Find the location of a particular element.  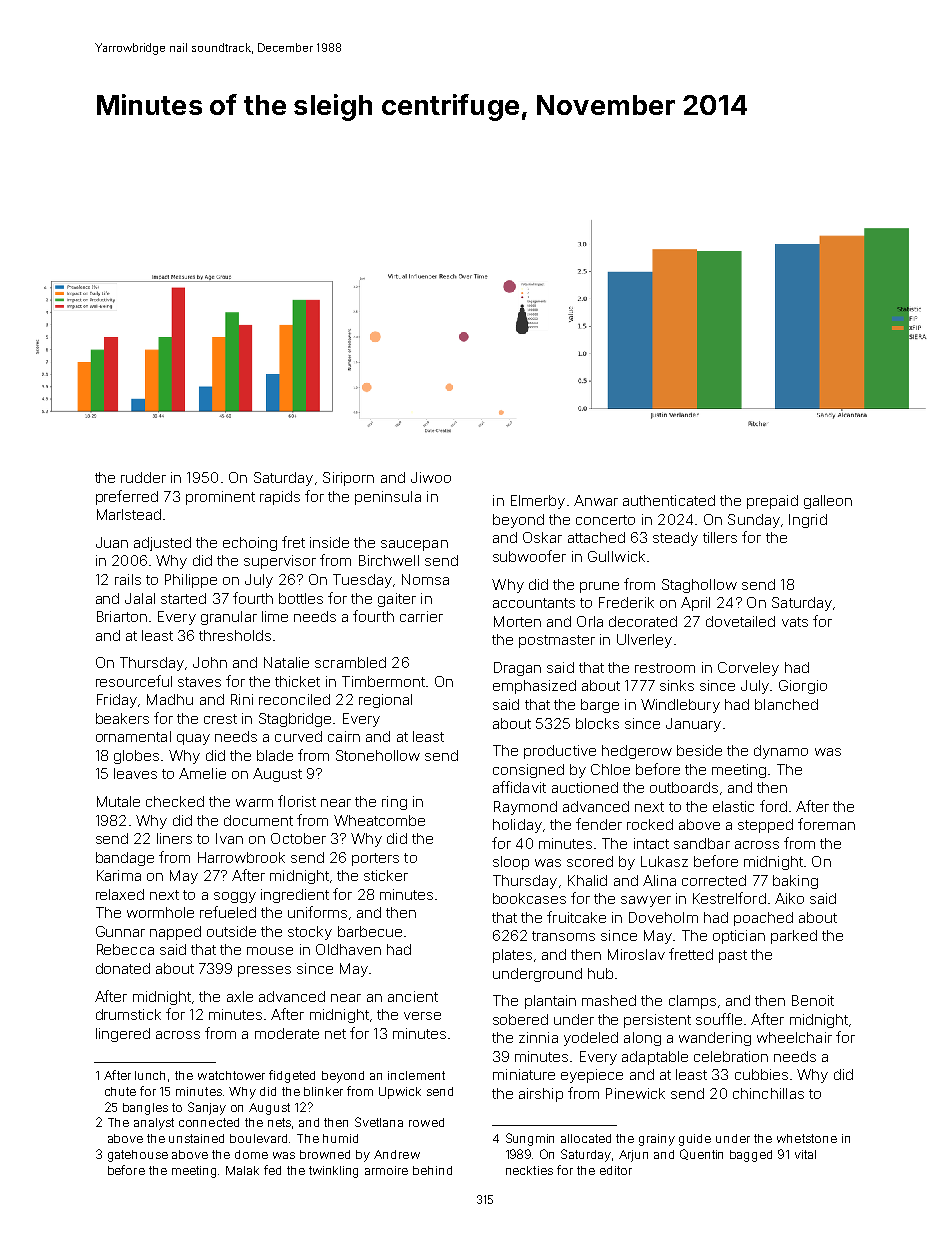

baking is located at coordinates (795, 882).
